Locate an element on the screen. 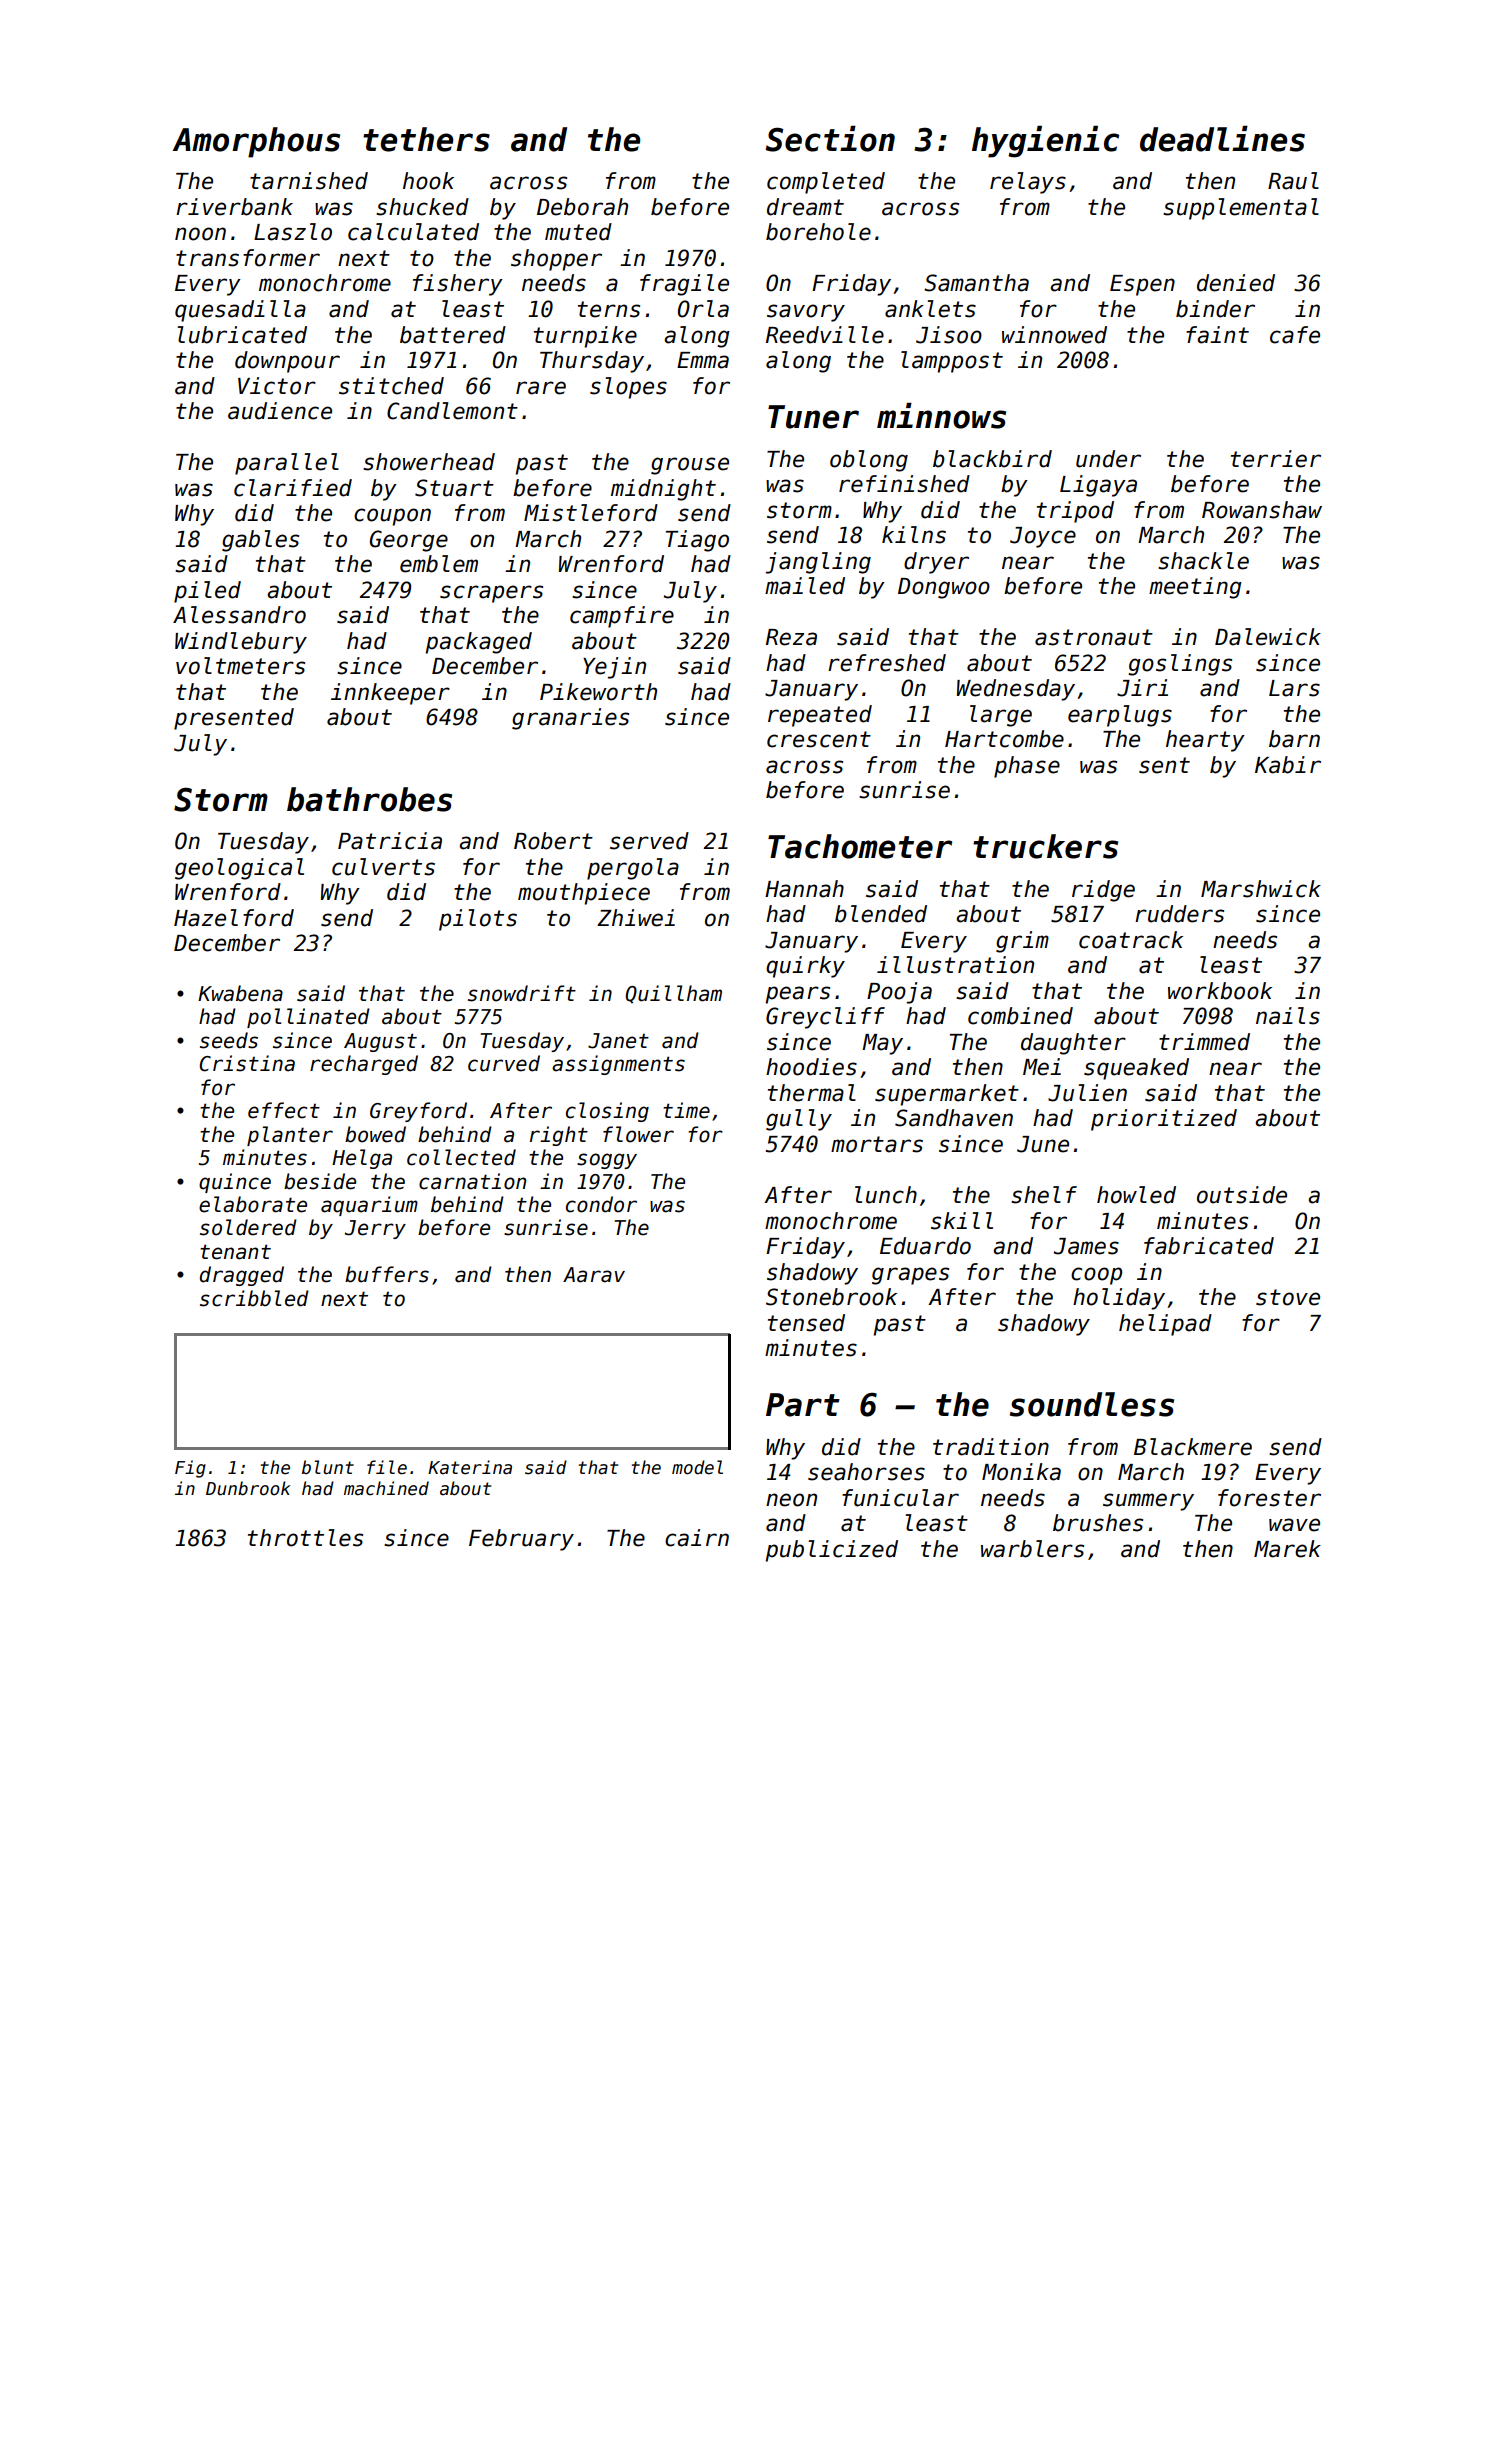 The height and width of the screenshot is (2464, 1496). neon is located at coordinates (791, 1500).
